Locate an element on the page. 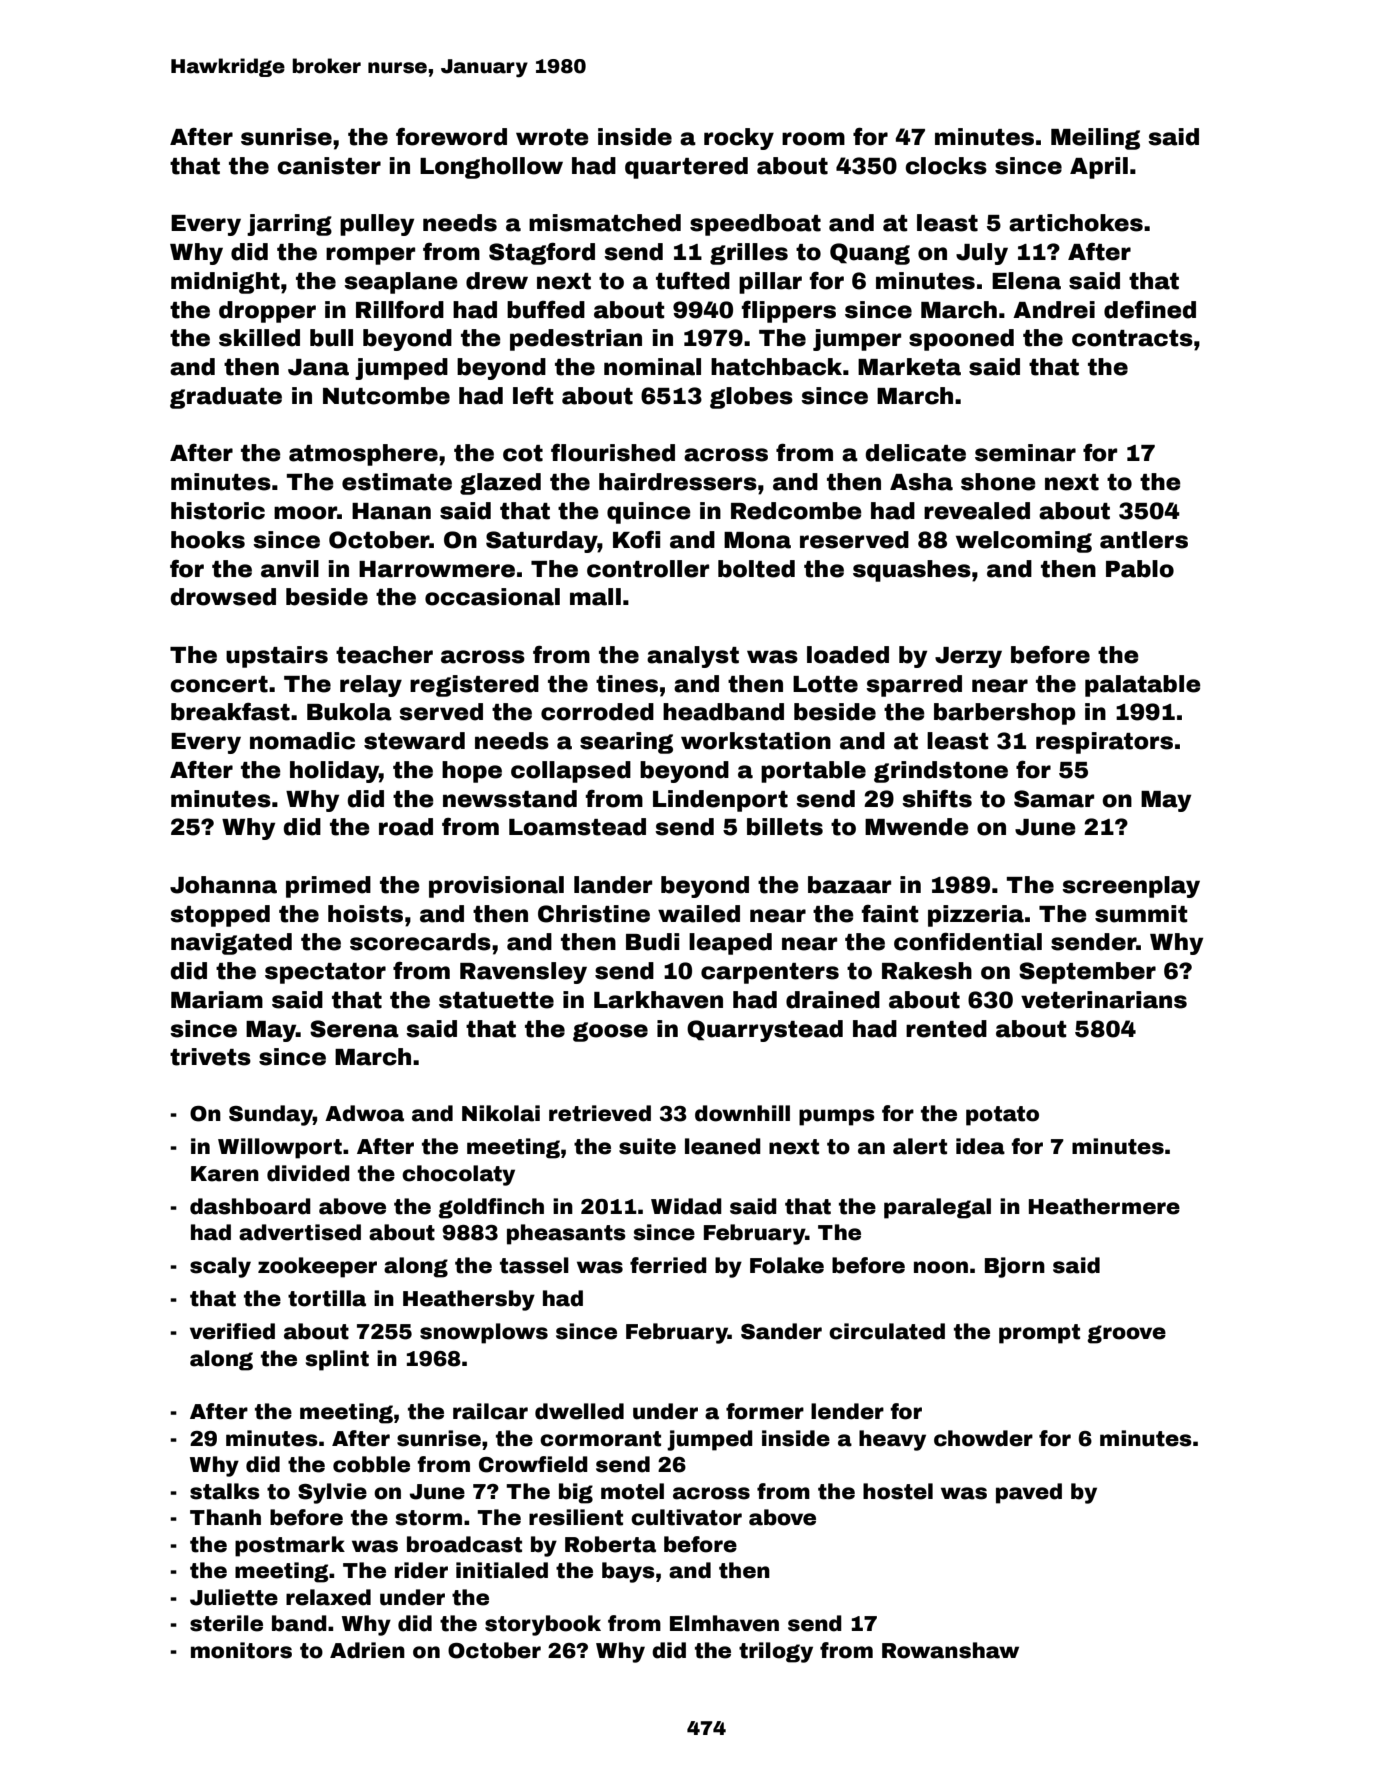  dwelled is located at coordinates (579, 1411).
